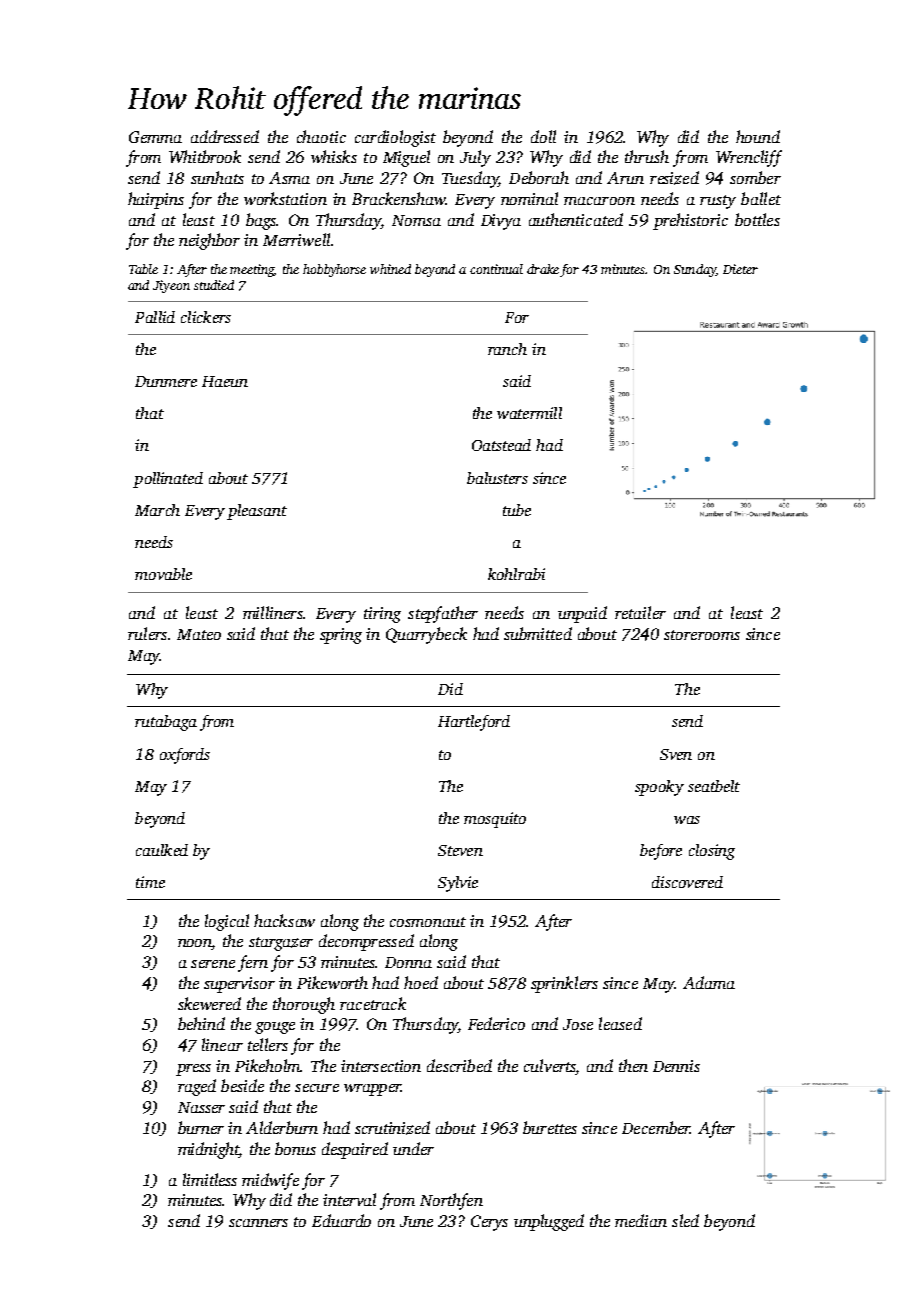 This page has width=908, height=1316. Describe the element at coordinates (702, 635) in the page. I see `storerooms` at that location.
